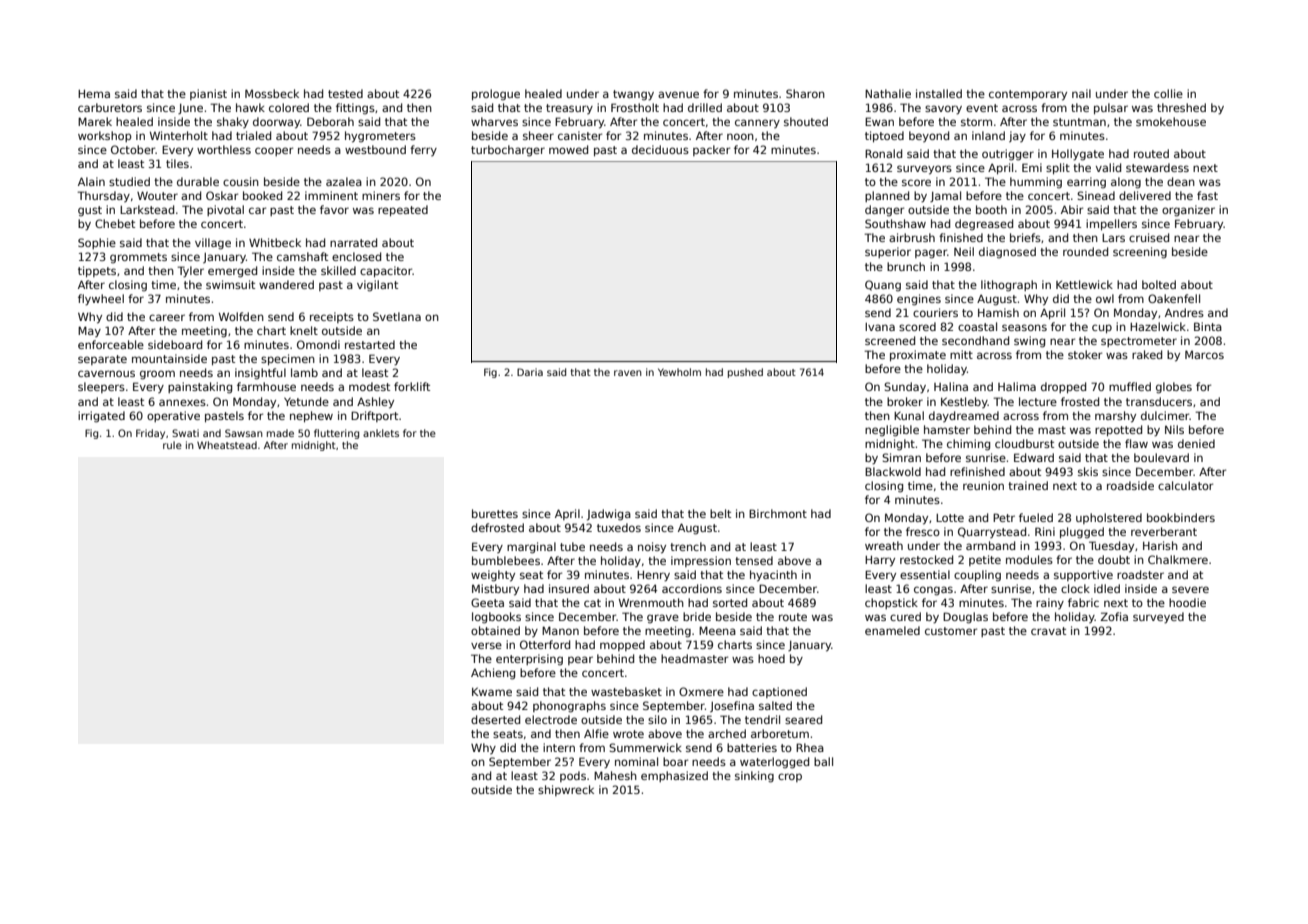  I want to click on Marcos, so click(1204, 354).
